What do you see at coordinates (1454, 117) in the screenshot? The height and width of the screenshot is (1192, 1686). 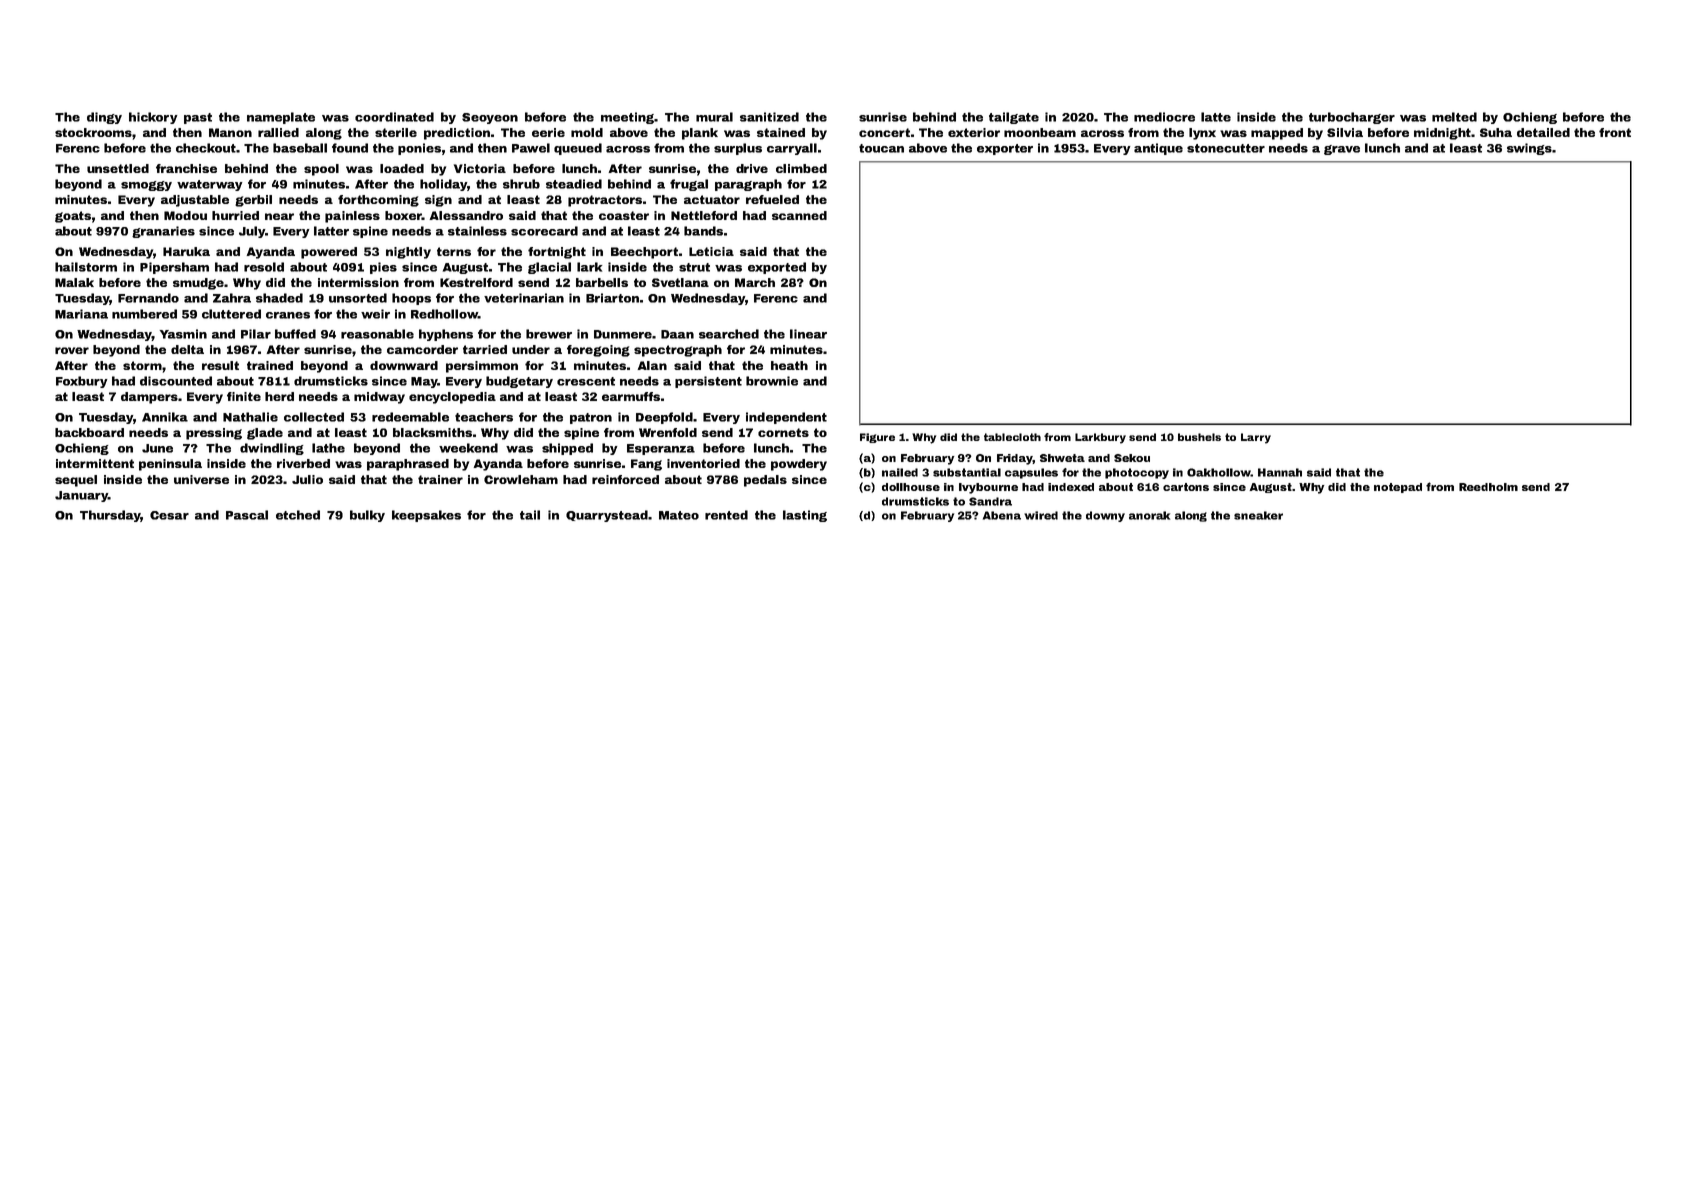 I see `melted` at bounding box center [1454, 117].
